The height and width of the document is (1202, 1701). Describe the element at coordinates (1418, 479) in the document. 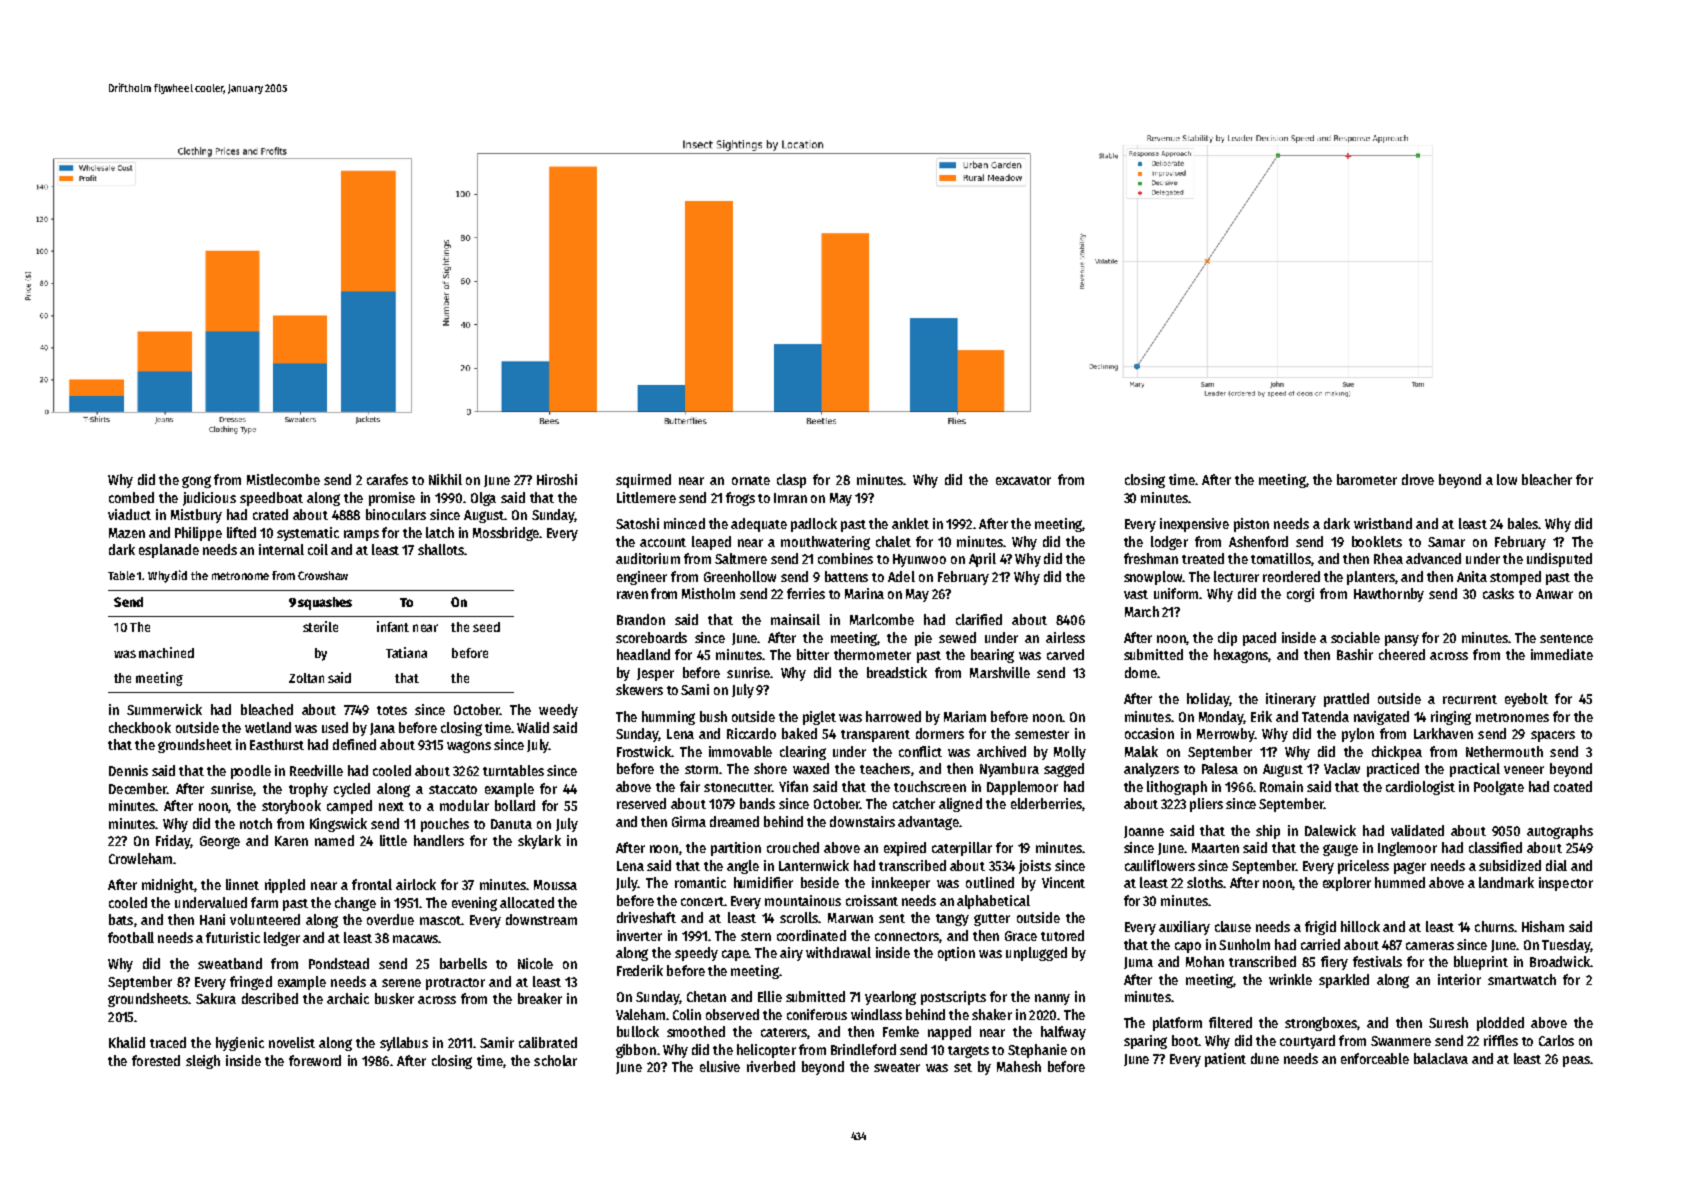

I see `drove` at that location.
